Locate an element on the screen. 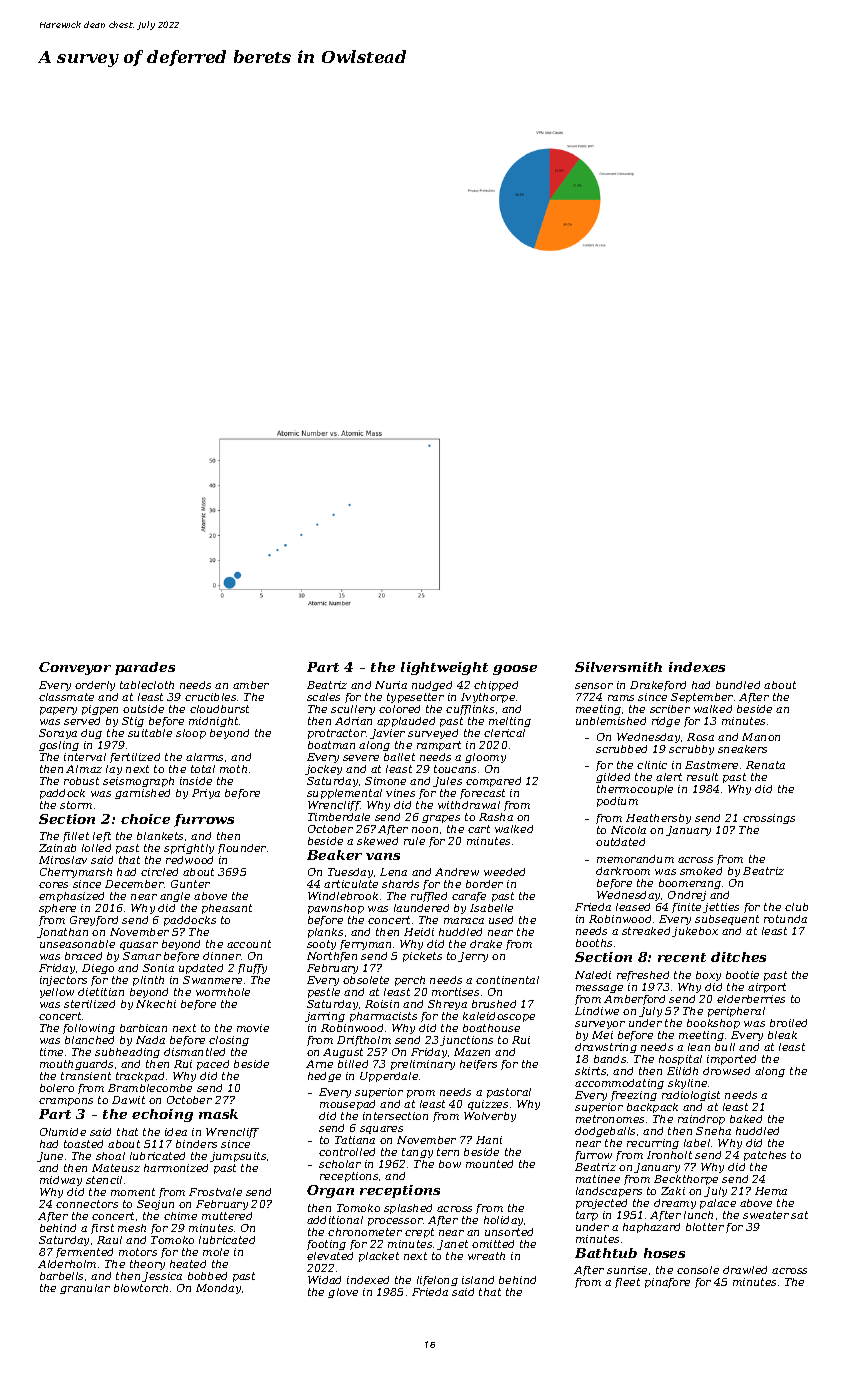  applauded is located at coordinates (406, 722).
